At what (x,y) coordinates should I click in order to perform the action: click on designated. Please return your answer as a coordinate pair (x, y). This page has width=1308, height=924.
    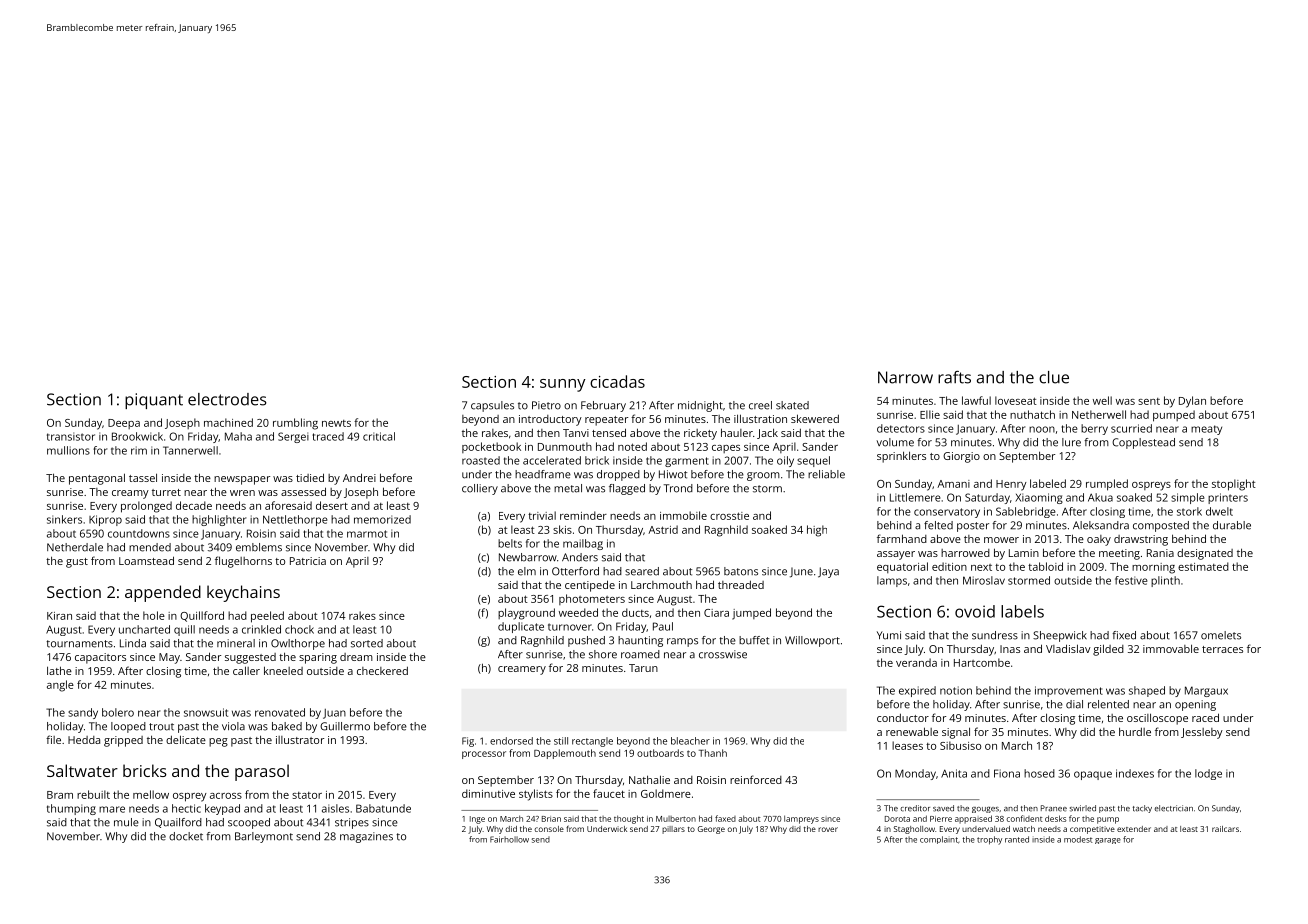
    Looking at the image, I should click on (1205, 554).
